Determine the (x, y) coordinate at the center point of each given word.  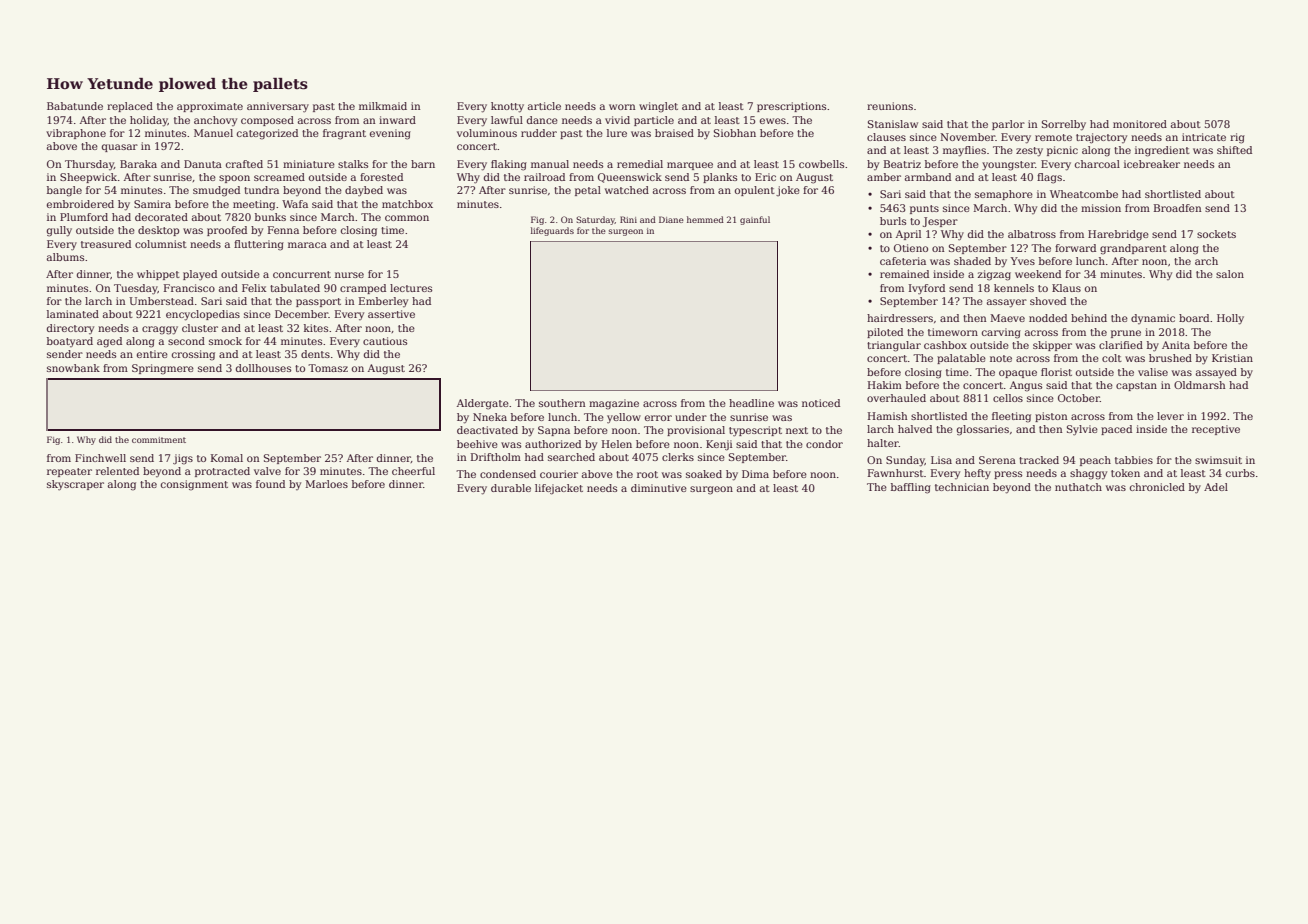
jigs (183, 459)
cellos (1008, 398)
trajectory (1101, 138)
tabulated (295, 288)
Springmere (163, 369)
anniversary (278, 107)
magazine (614, 404)
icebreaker (1152, 164)
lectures (411, 288)
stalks (353, 164)
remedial (640, 164)
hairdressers (900, 318)
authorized (553, 444)
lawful (507, 120)
